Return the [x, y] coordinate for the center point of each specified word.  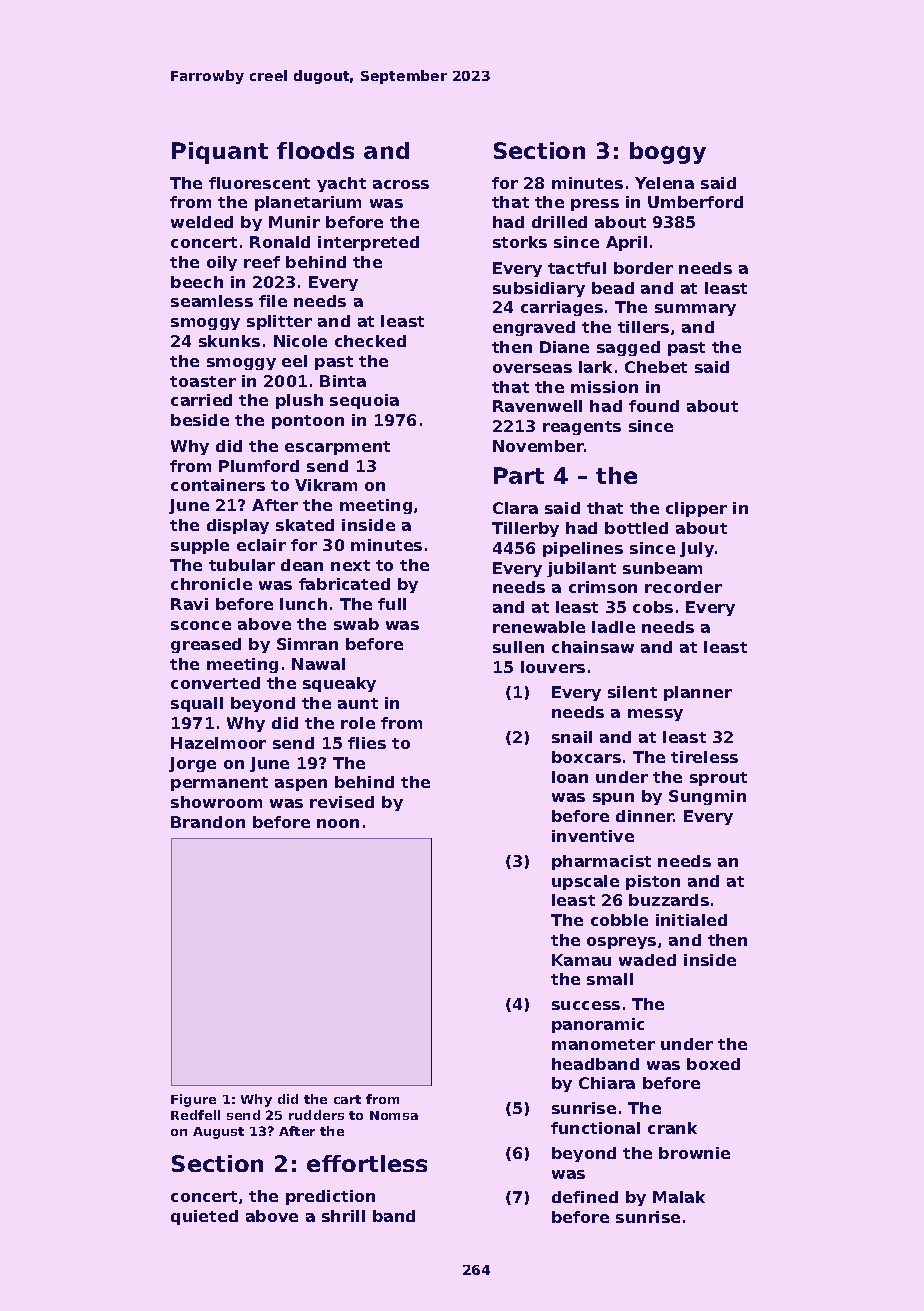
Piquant [220, 153]
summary [695, 310]
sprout [718, 779]
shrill [343, 1216]
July [697, 549]
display [238, 526]
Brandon [208, 822]
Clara [515, 508]
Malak [679, 1197]
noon [338, 823]
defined [585, 1197]
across [401, 184]
